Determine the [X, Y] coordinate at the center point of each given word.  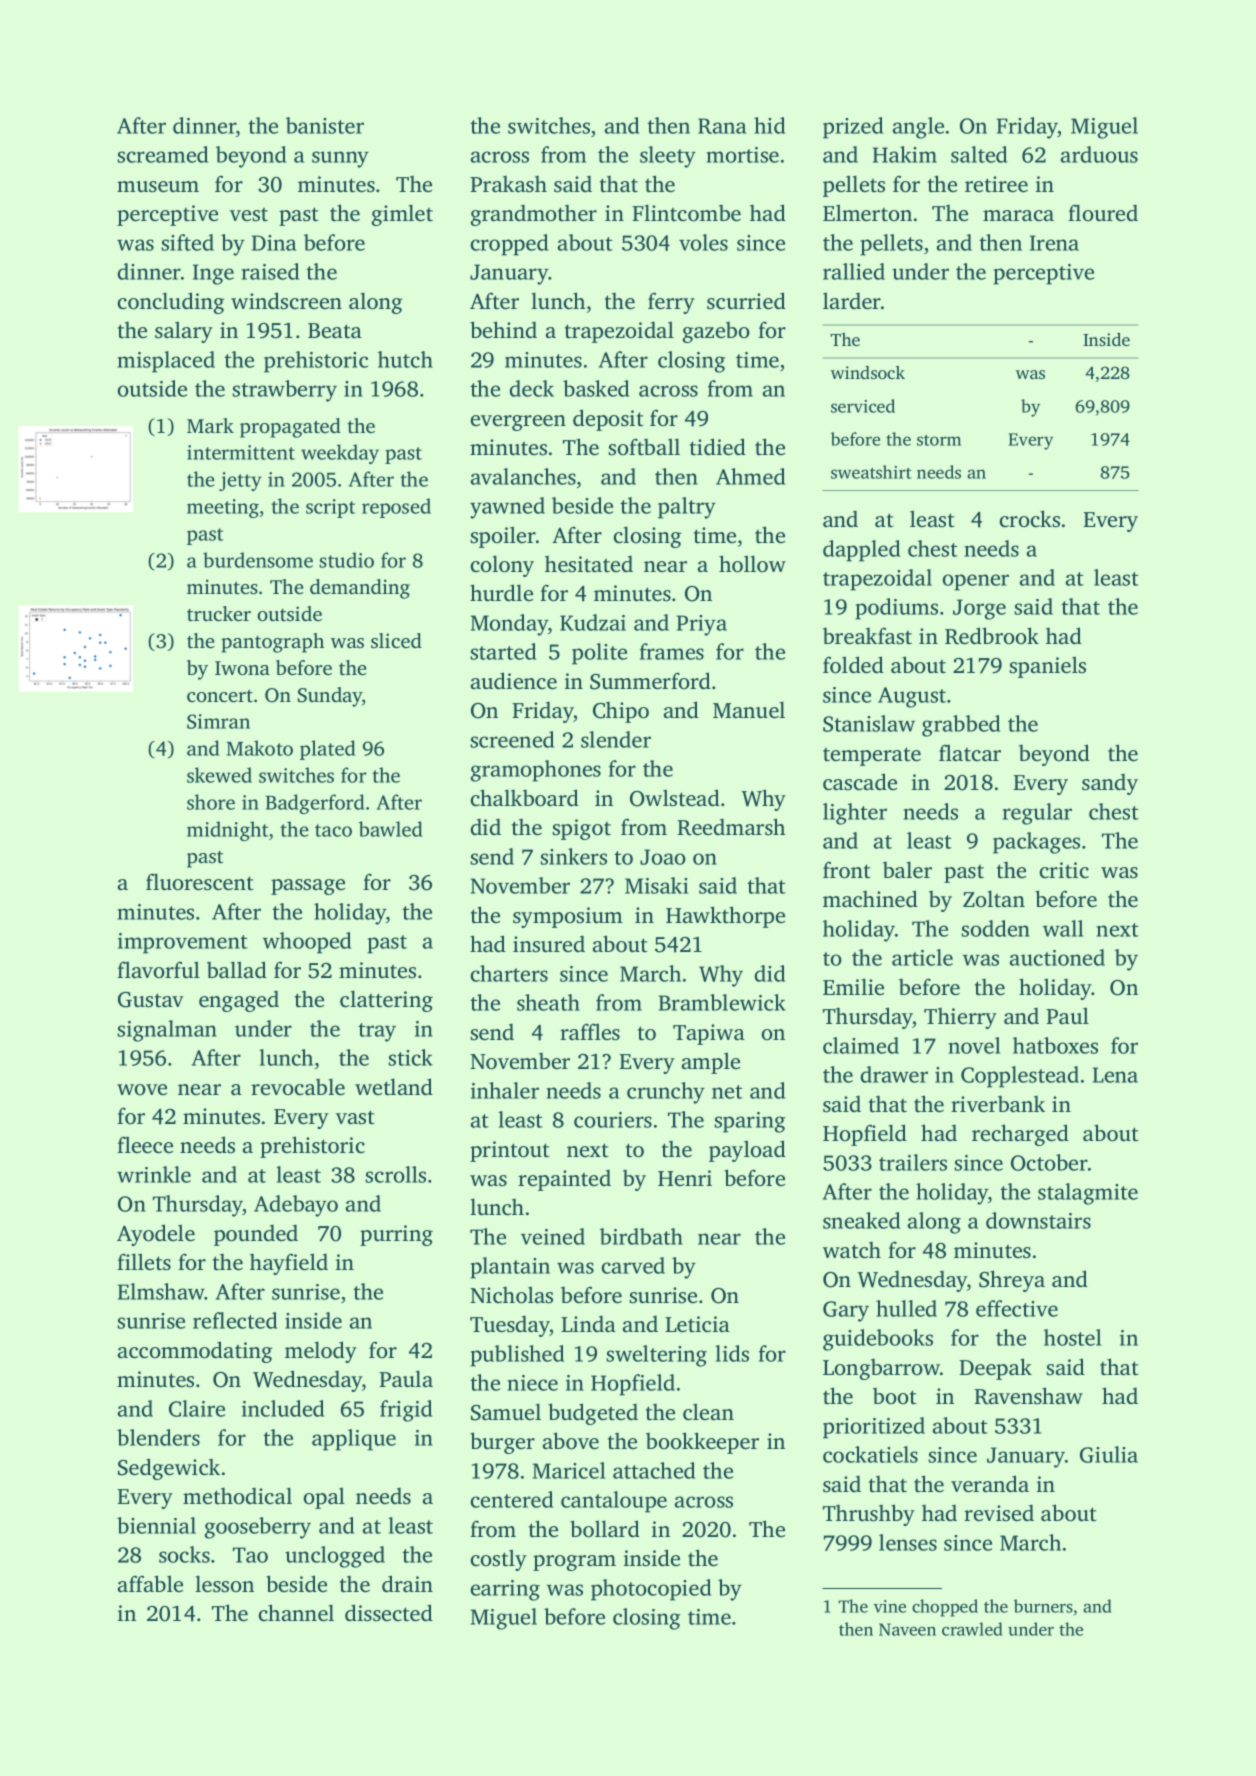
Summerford [650, 681]
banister [325, 125]
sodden [996, 928]
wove [142, 1089]
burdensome [258, 560]
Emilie [853, 986]
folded [853, 665]
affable [150, 1583]
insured [549, 944]
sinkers [574, 856]
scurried [746, 301]
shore [211, 802]
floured [1103, 212]
